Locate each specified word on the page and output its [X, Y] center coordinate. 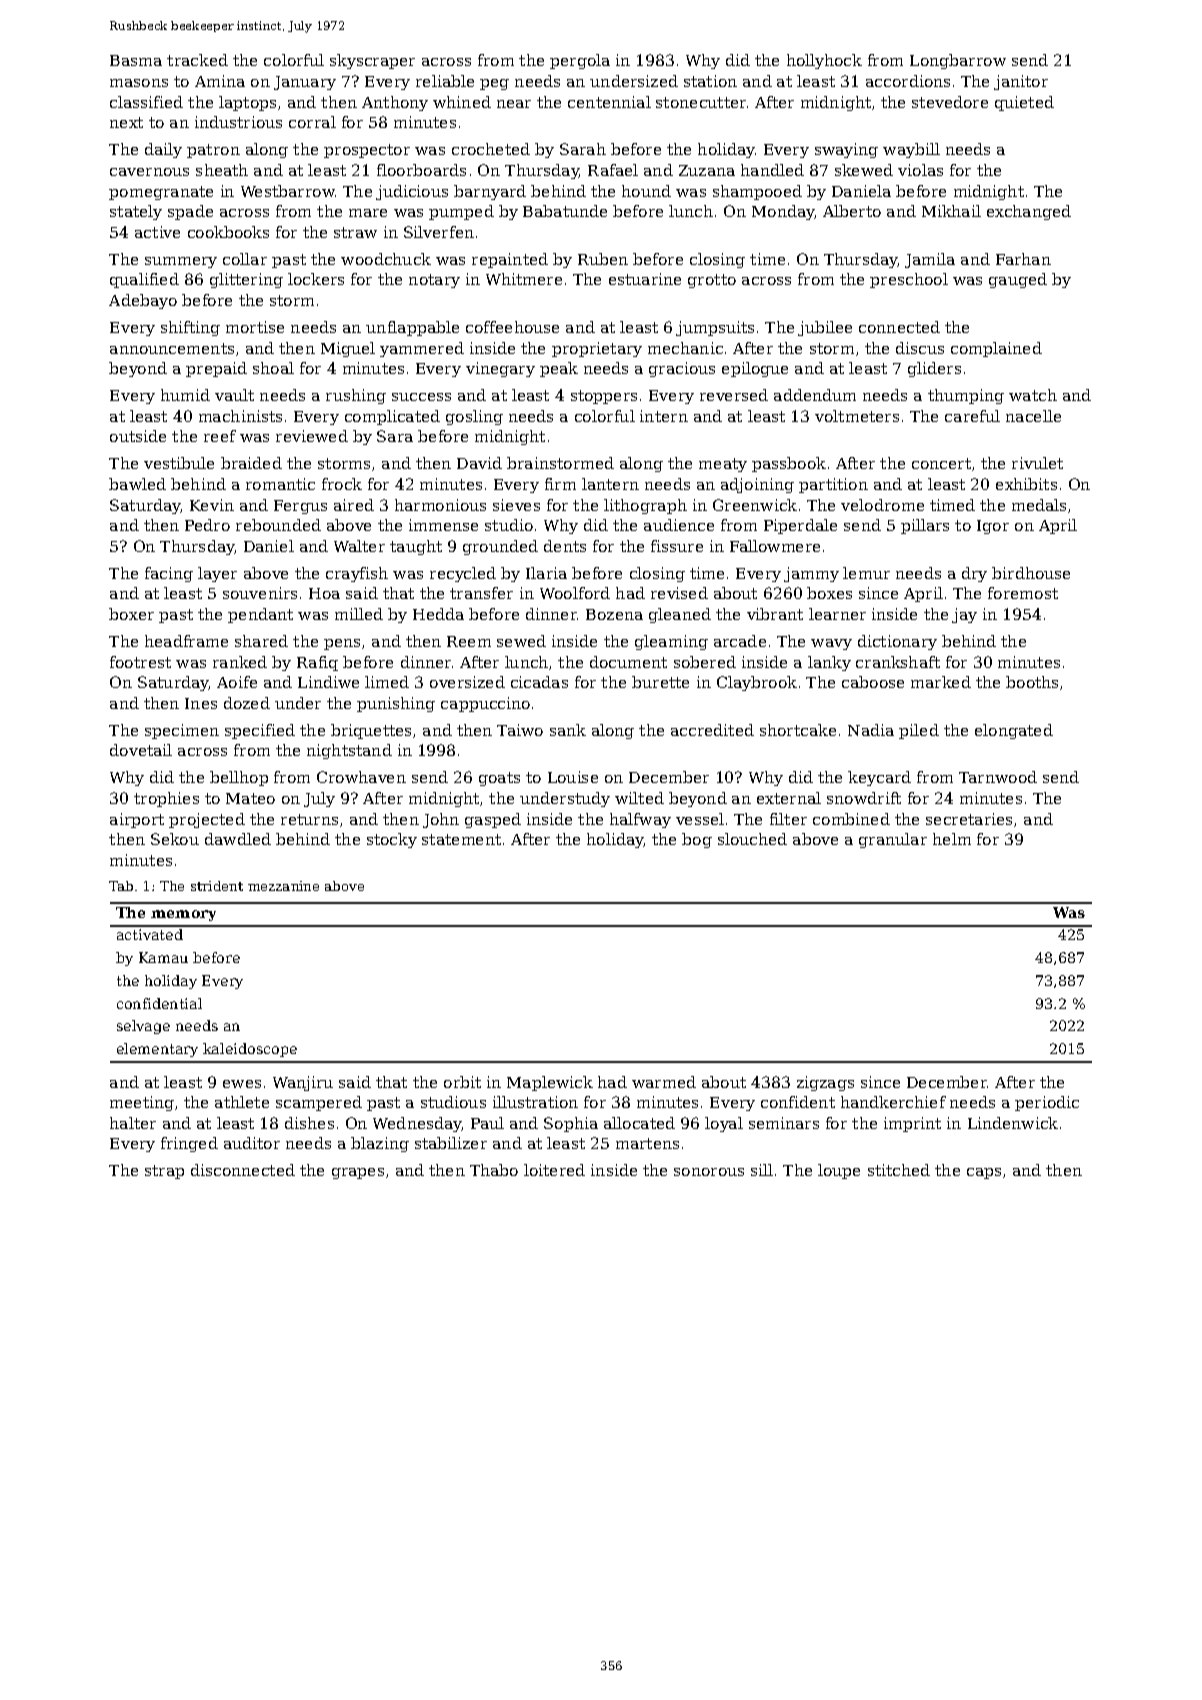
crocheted [491, 149]
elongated [1014, 731]
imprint [912, 1124]
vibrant [775, 614]
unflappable [412, 328]
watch [1033, 395]
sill [762, 1170]
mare [368, 213]
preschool [909, 280]
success [421, 397]
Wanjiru [303, 1083]
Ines [201, 703]
